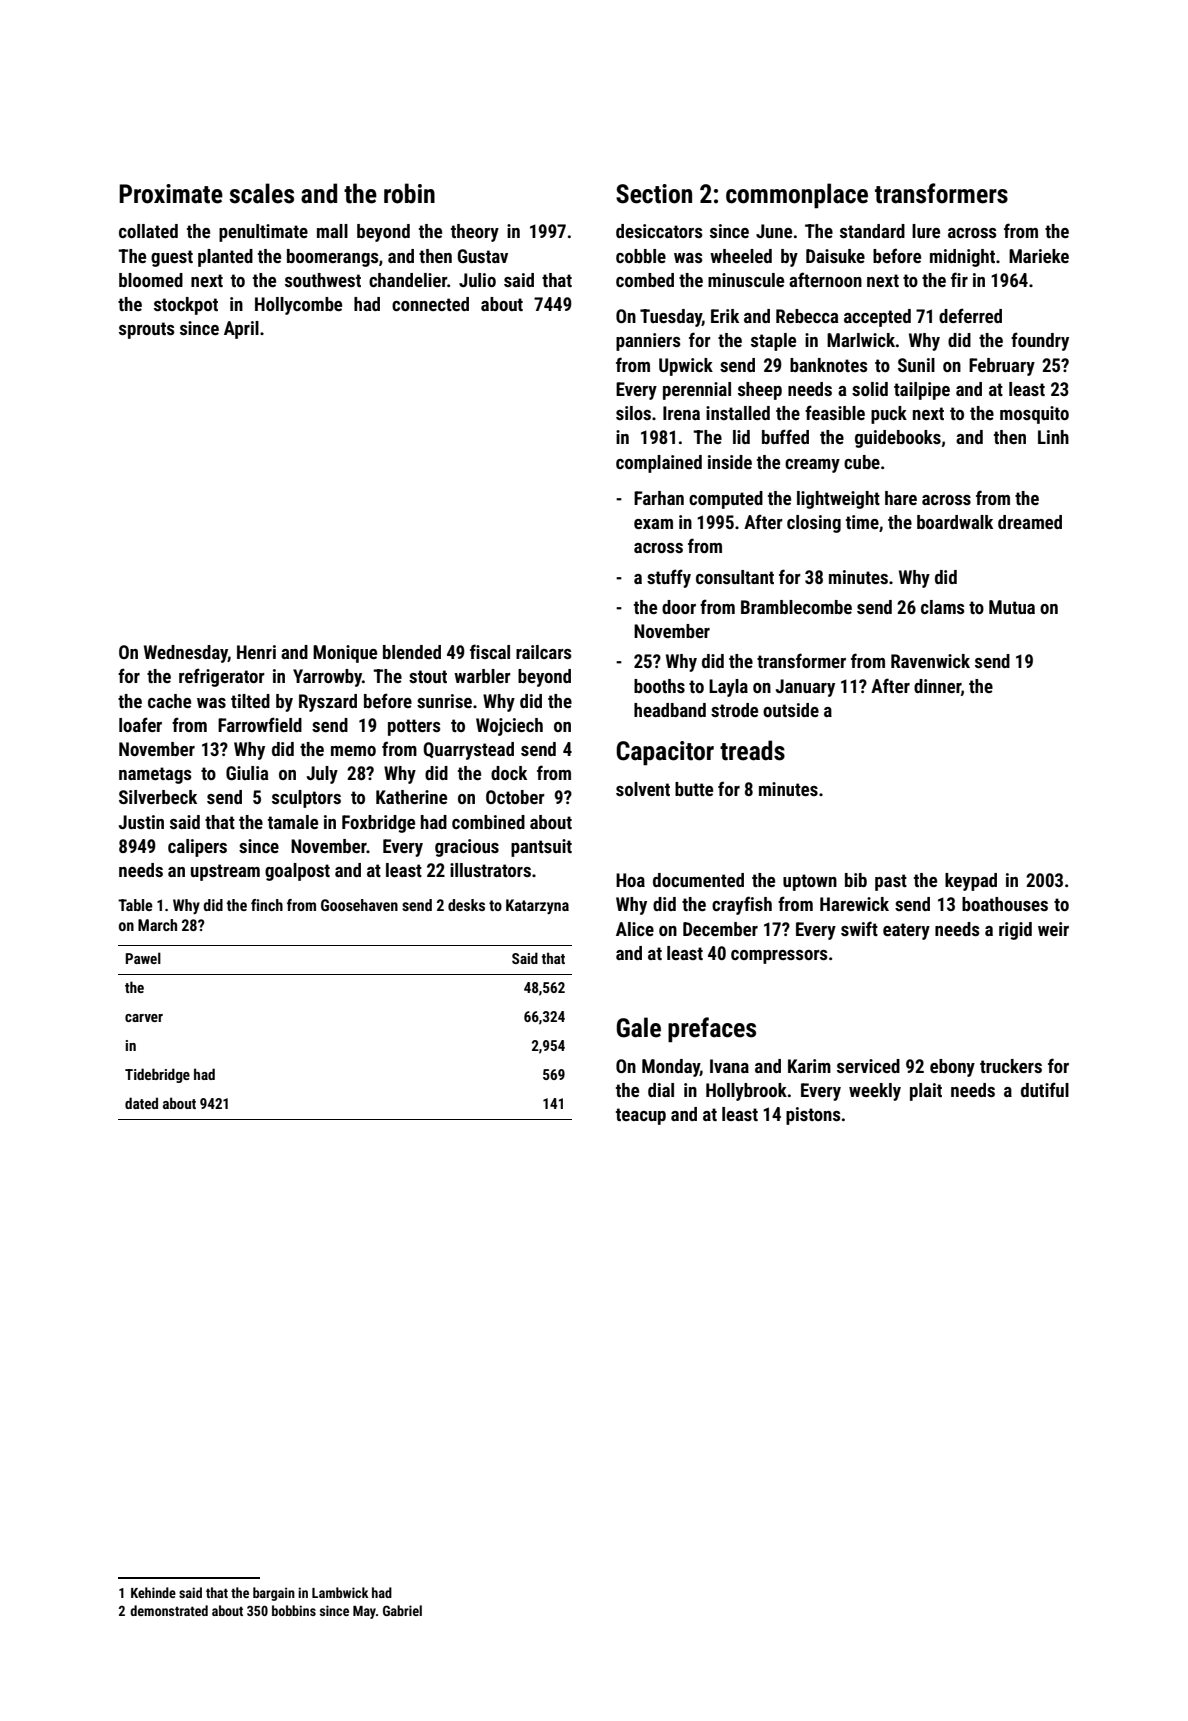  What do you see at coordinates (654, 194) in the screenshot?
I see `Section` at bounding box center [654, 194].
